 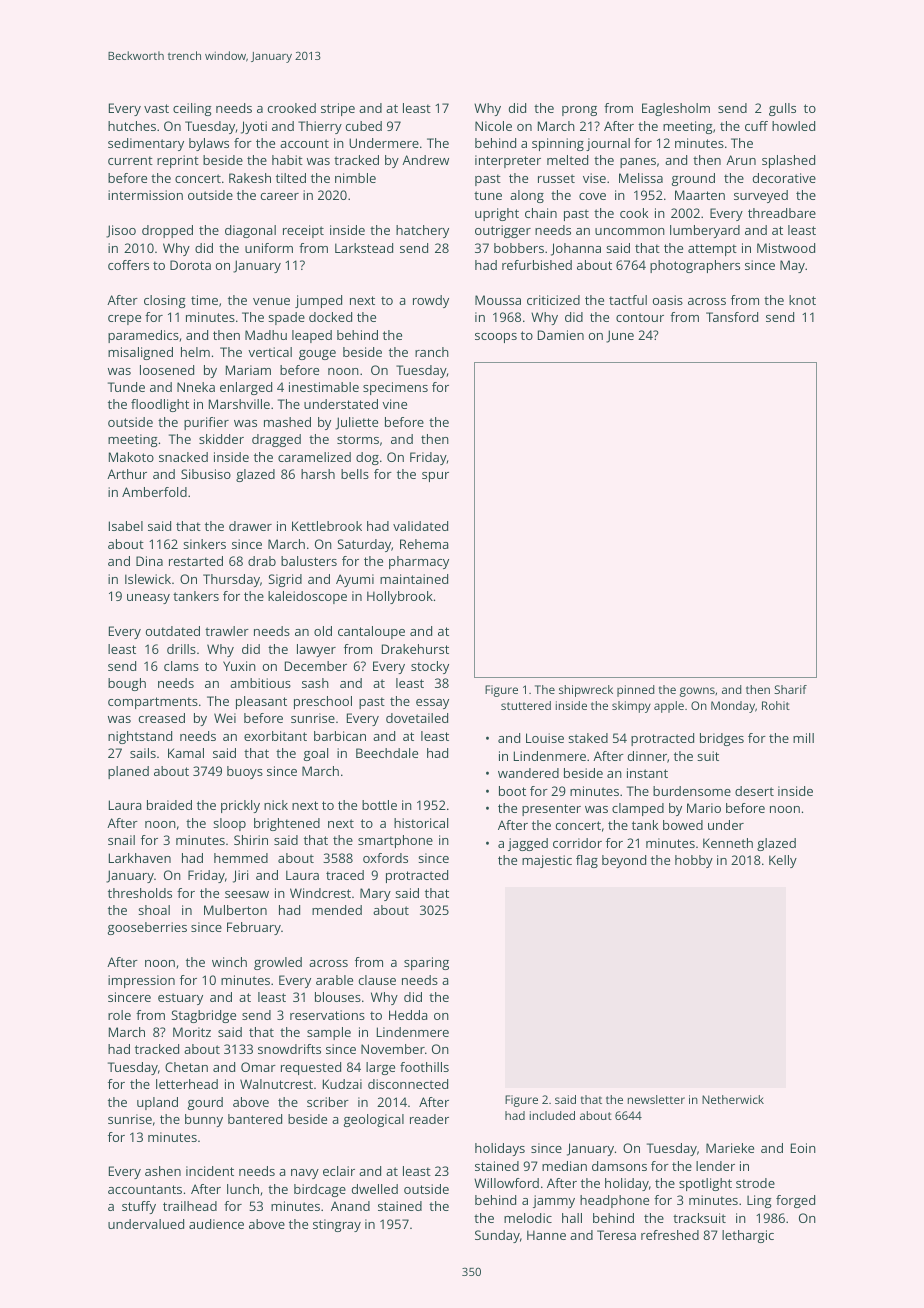 I want to click on sparing, so click(x=426, y=963).
